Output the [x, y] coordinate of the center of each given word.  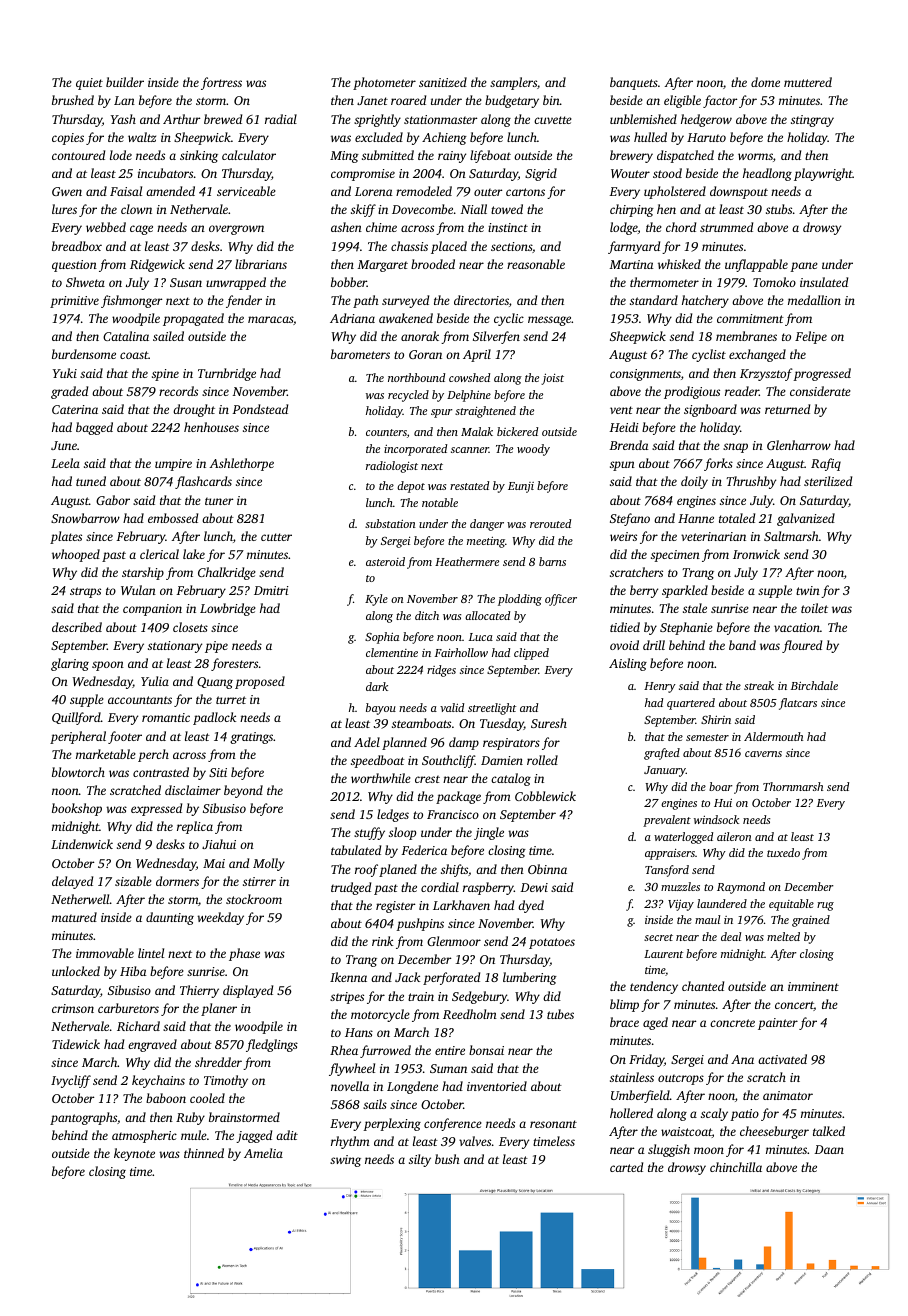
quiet [89, 84]
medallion [814, 300]
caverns [763, 754]
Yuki [65, 373]
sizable [133, 881]
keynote [134, 1154]
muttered [808, 82]
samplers [513, 83]
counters [386, 432]
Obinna [547, 869]
